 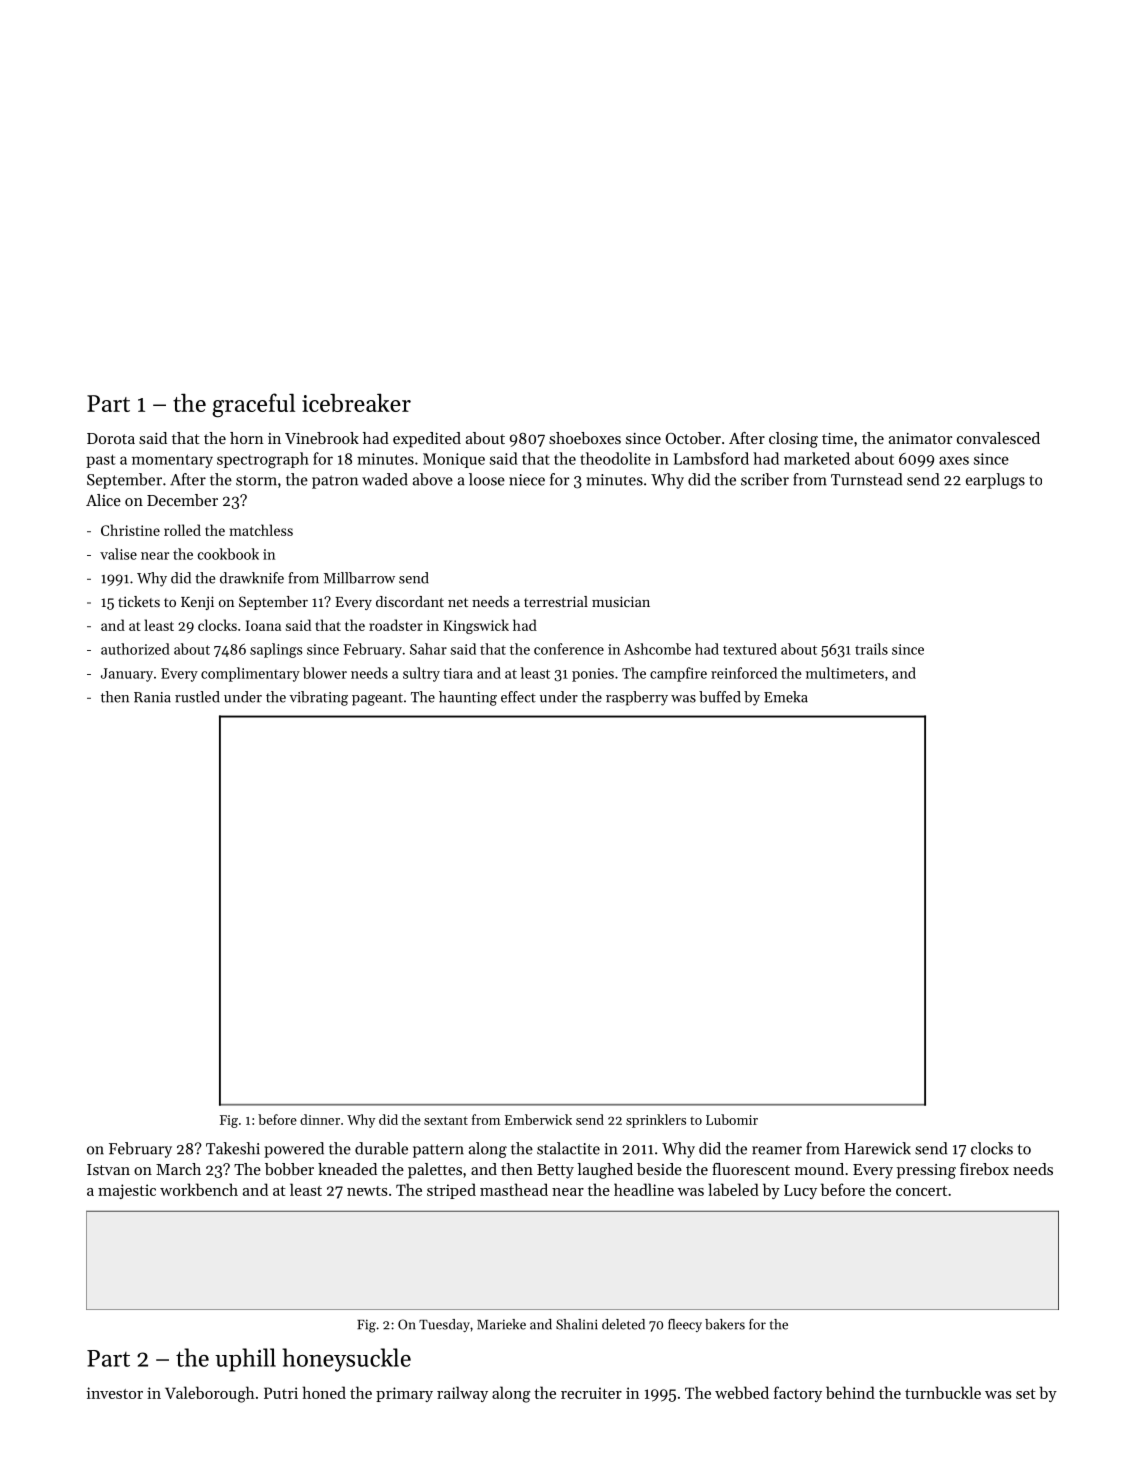 I want to click on factory, so click(x=798, y=1394).
